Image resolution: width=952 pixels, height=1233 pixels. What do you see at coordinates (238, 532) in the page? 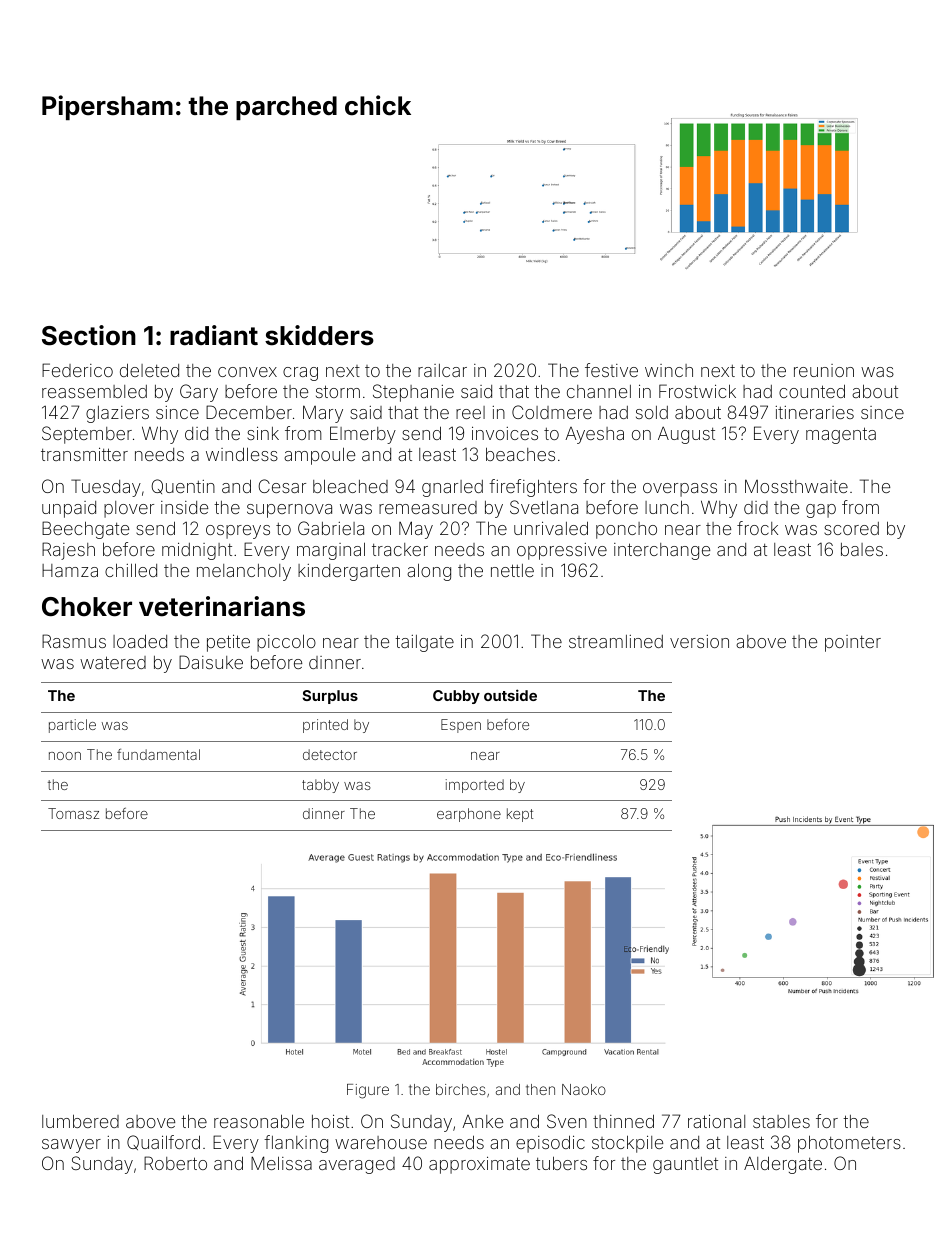
I see `ospreys` at bounding box center [238, 532].
